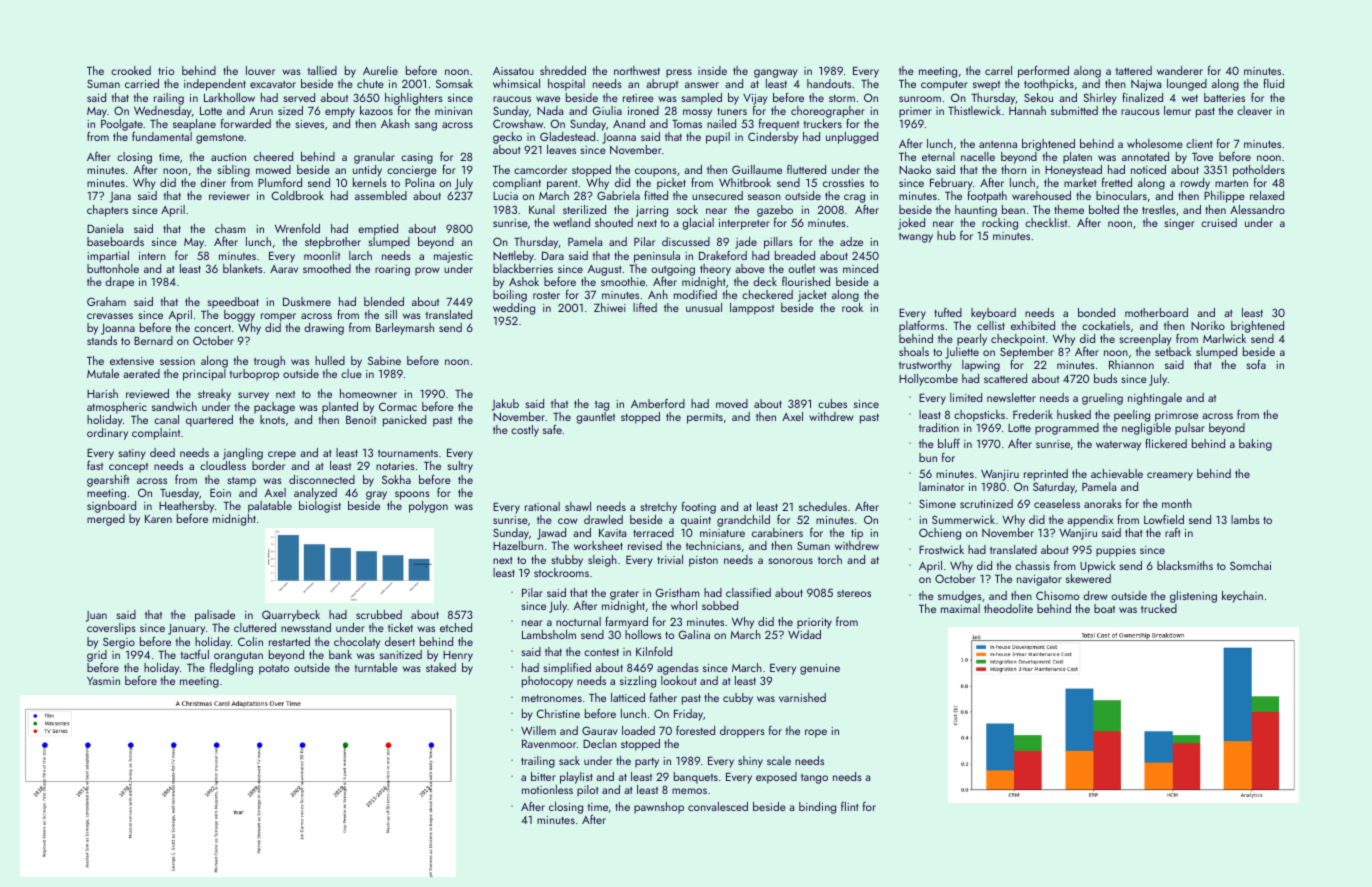 The height and width of the image is (887, 1372). What do you see at coordinates (1256, 364) in the image?
I see `sofa` at bounding box center [1256, 364].
